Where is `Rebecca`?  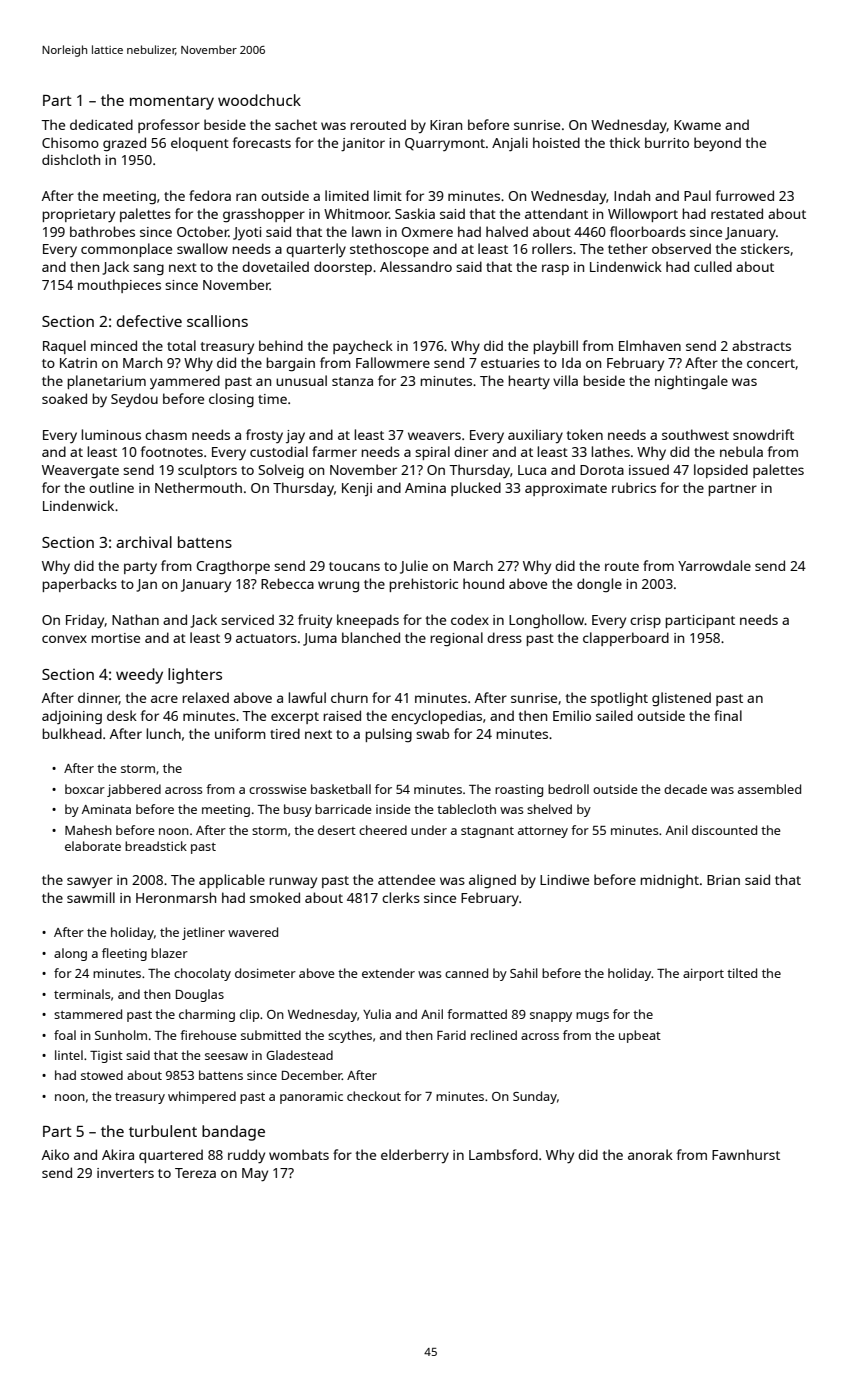 Rebecca is located at coordinates (287, 583).
